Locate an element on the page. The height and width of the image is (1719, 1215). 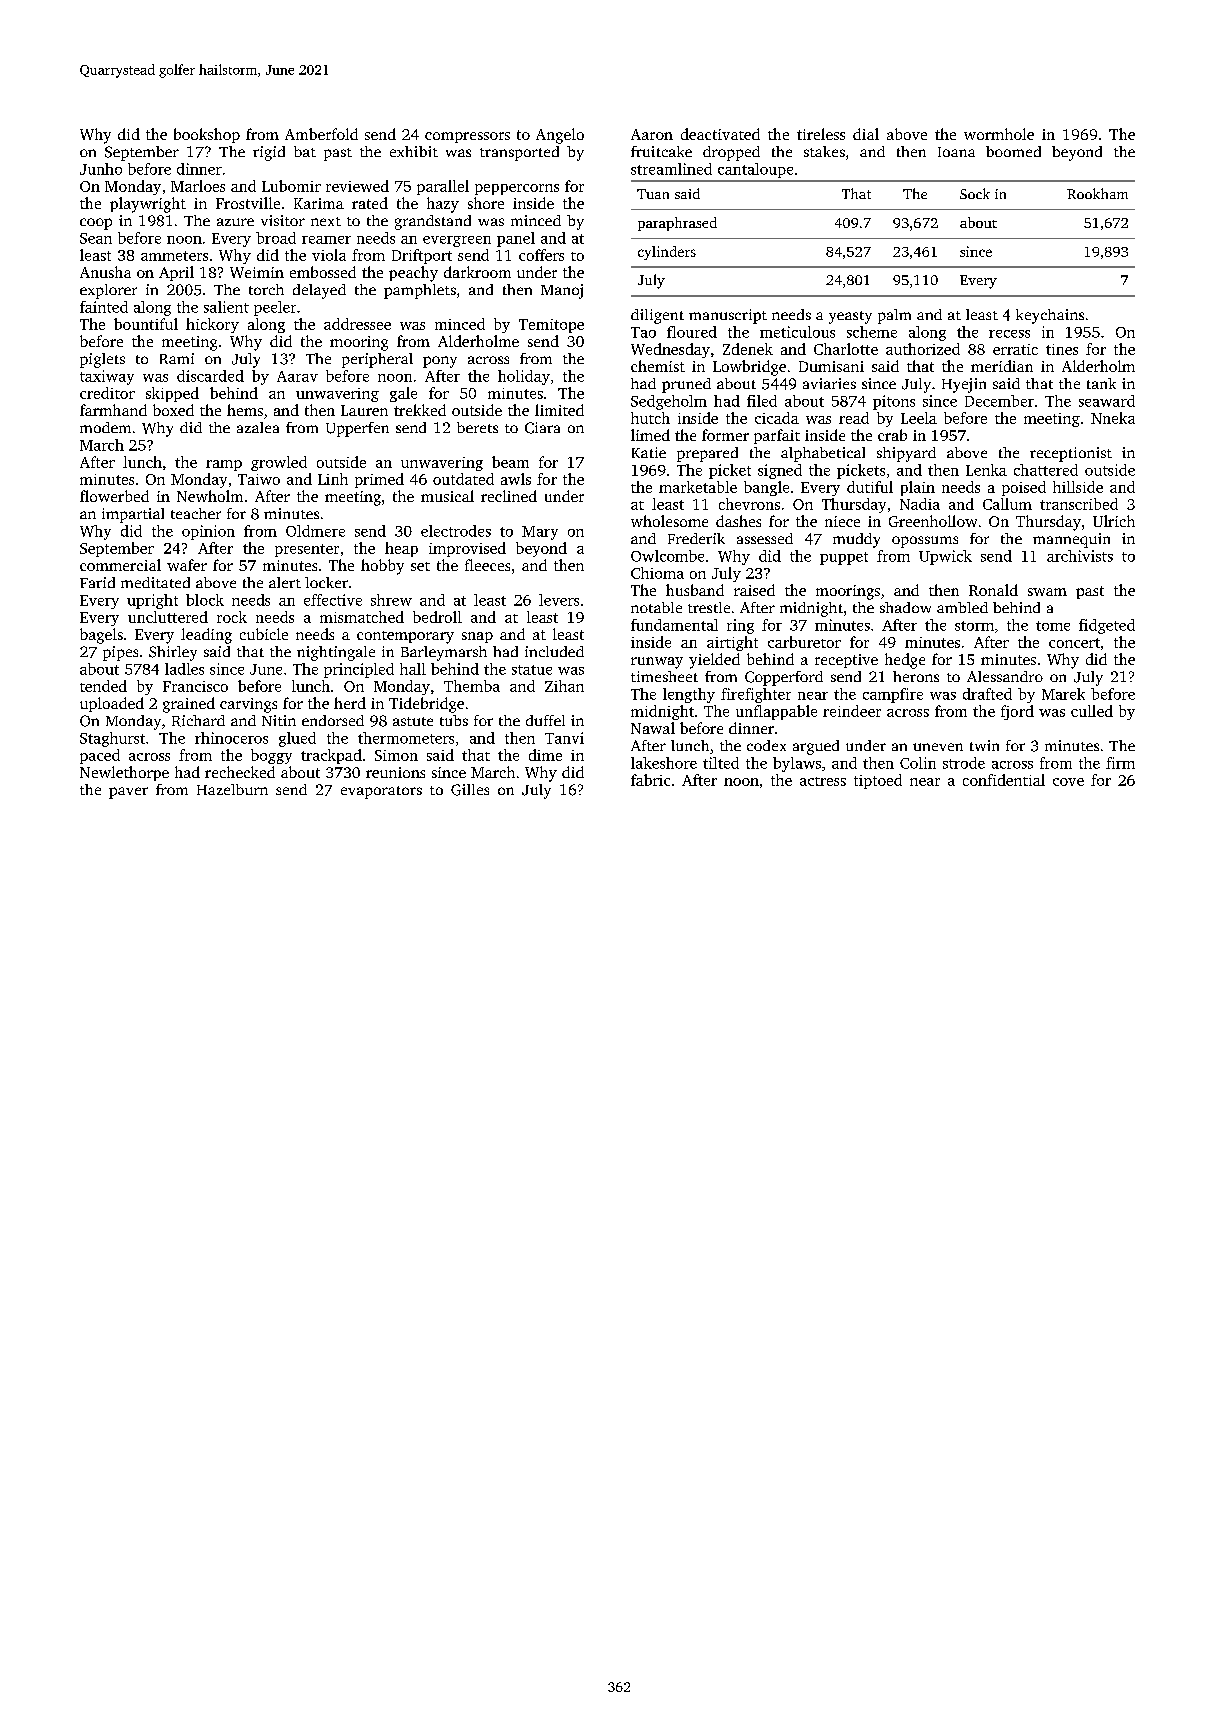
keychains is located at coordinates (1050, 316).
